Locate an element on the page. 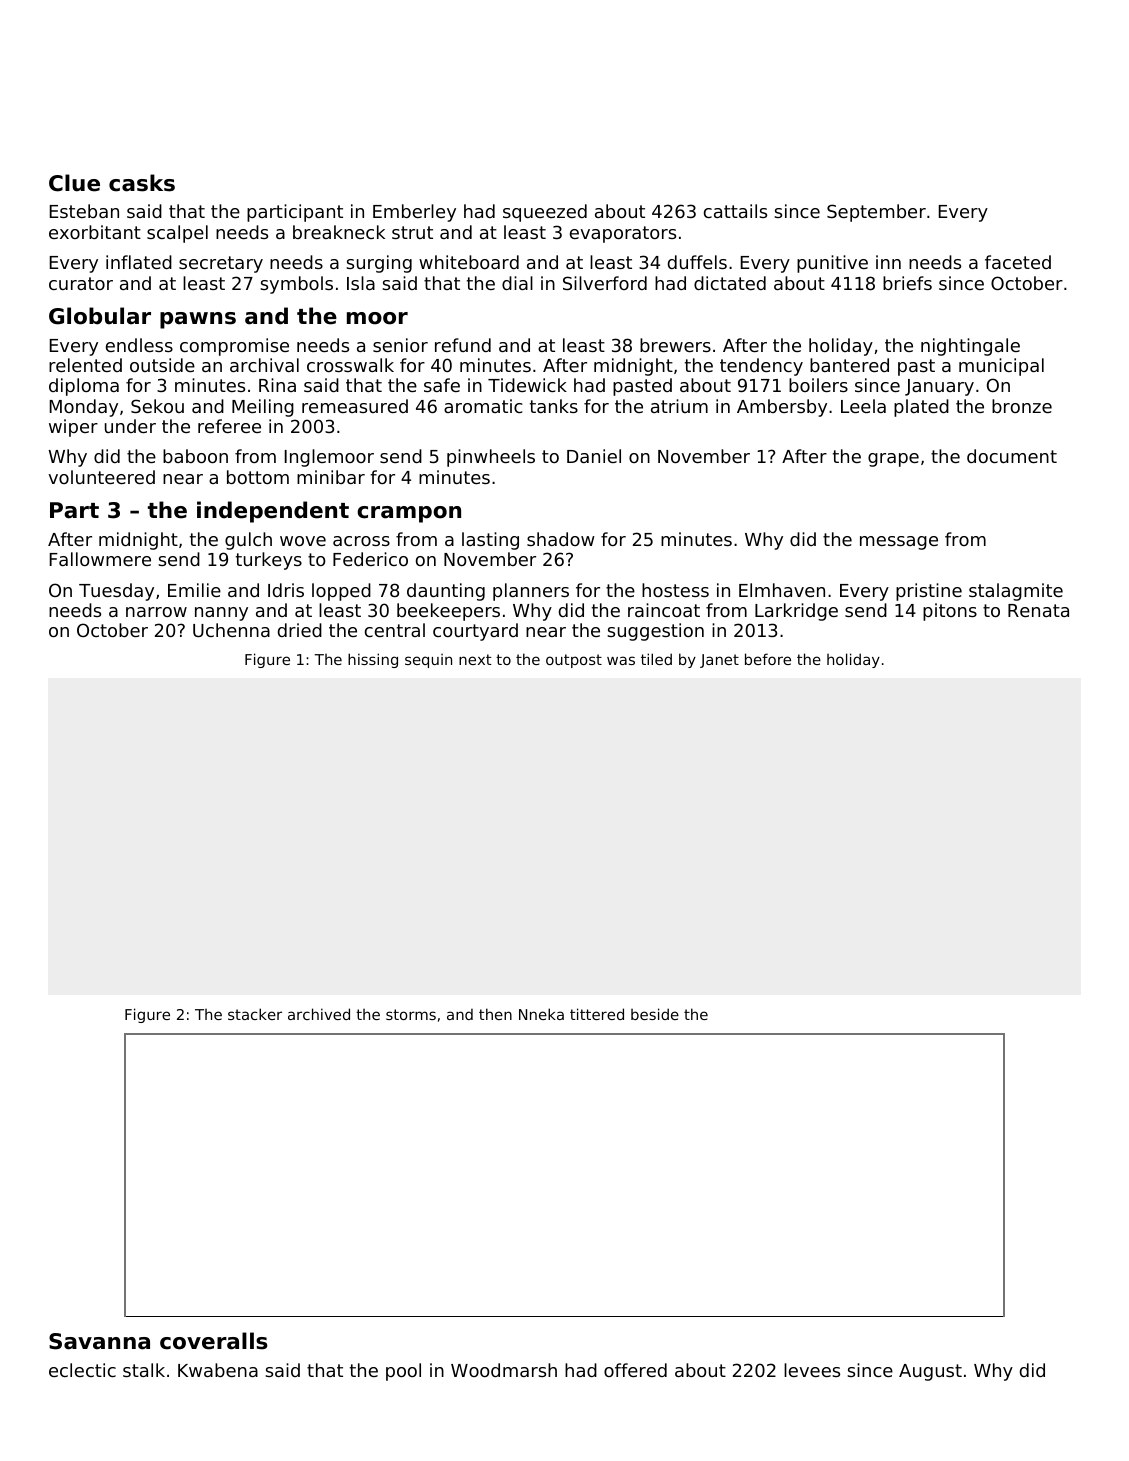 This image has height=1461, width=1129. under is located at coordinates (130, 426).
